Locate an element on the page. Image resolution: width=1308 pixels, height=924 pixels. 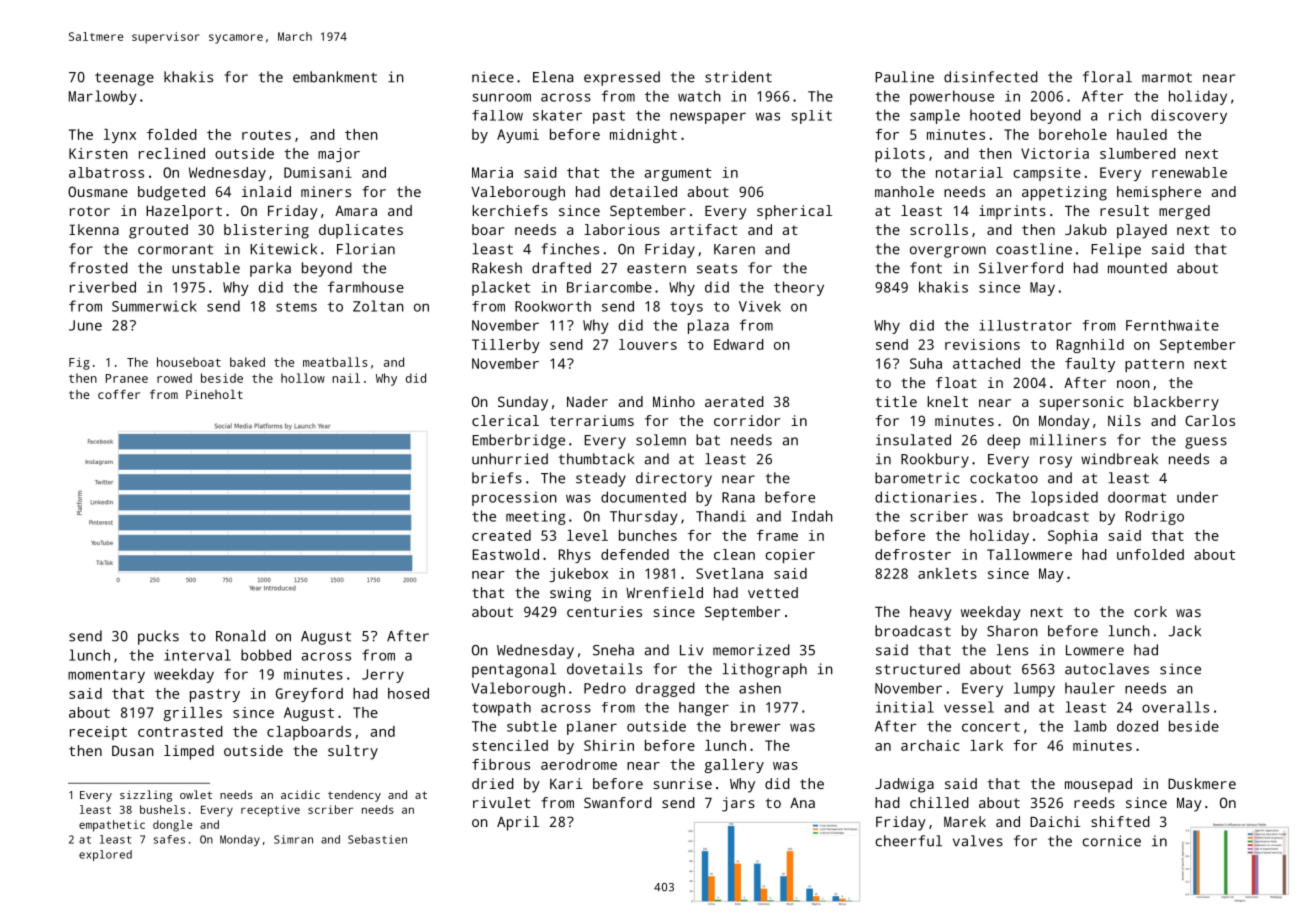
embankment is located at coordinates (335, 77).
